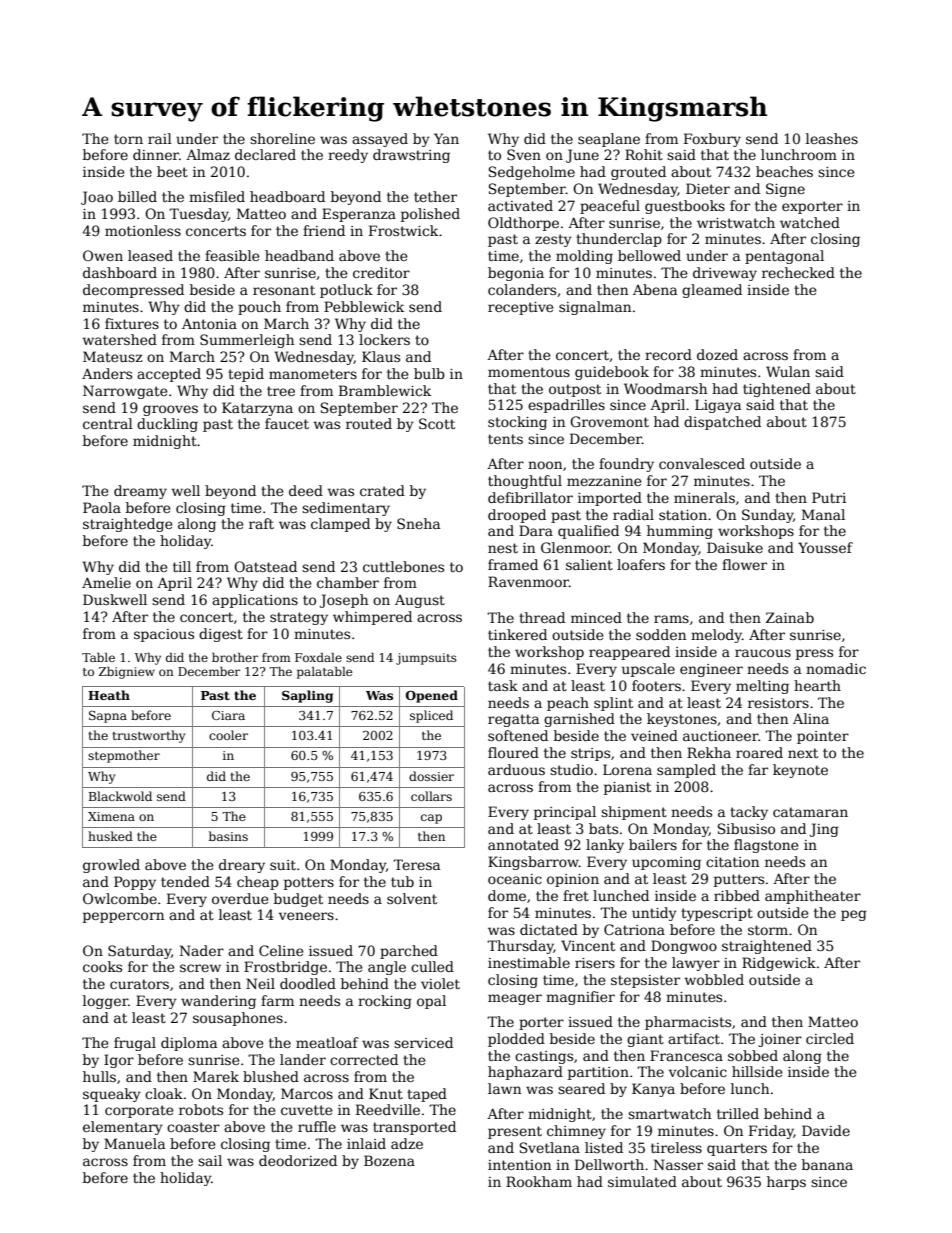  I want to click on Scott, so click(437, 423).
